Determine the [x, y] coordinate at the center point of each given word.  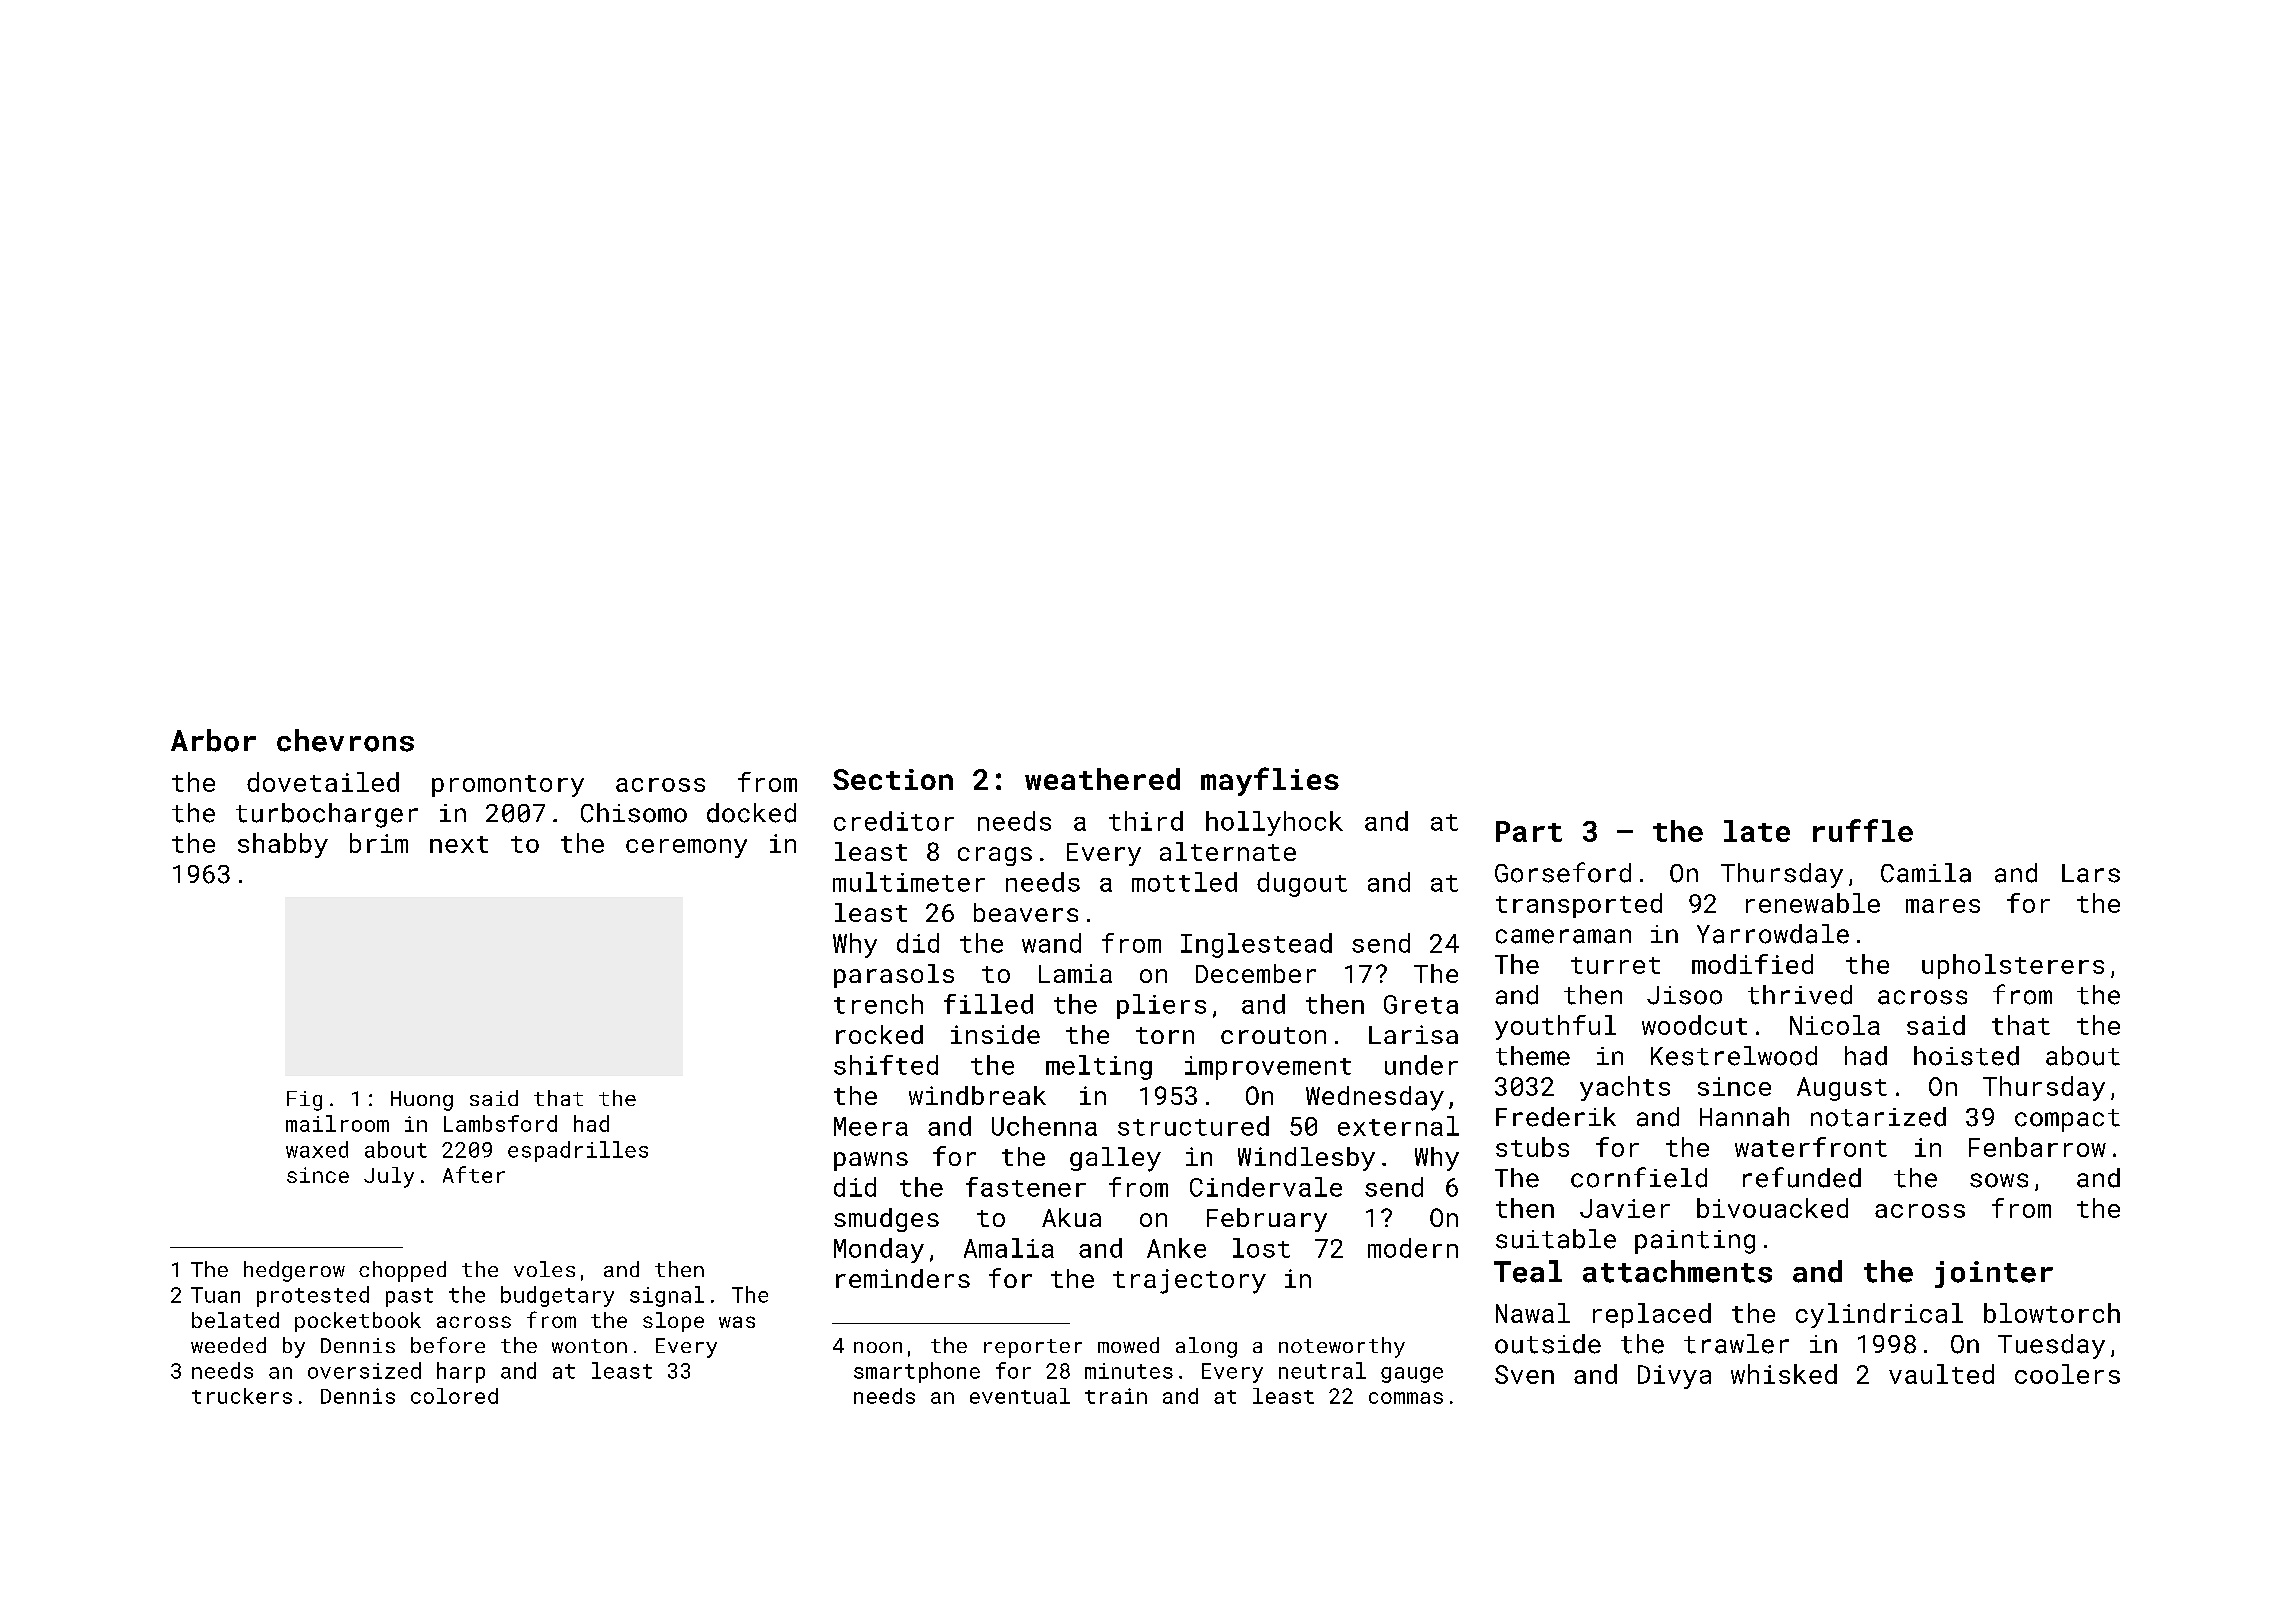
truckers [242, 1396]
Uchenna [1044, 1126]
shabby [283, 845]
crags [995, 856]
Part [1529, 831]
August [1842, 1089]
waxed [317, 1149]
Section [893, 779]
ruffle [1863, 830]
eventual [1020, 1396]
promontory [508, 786]
